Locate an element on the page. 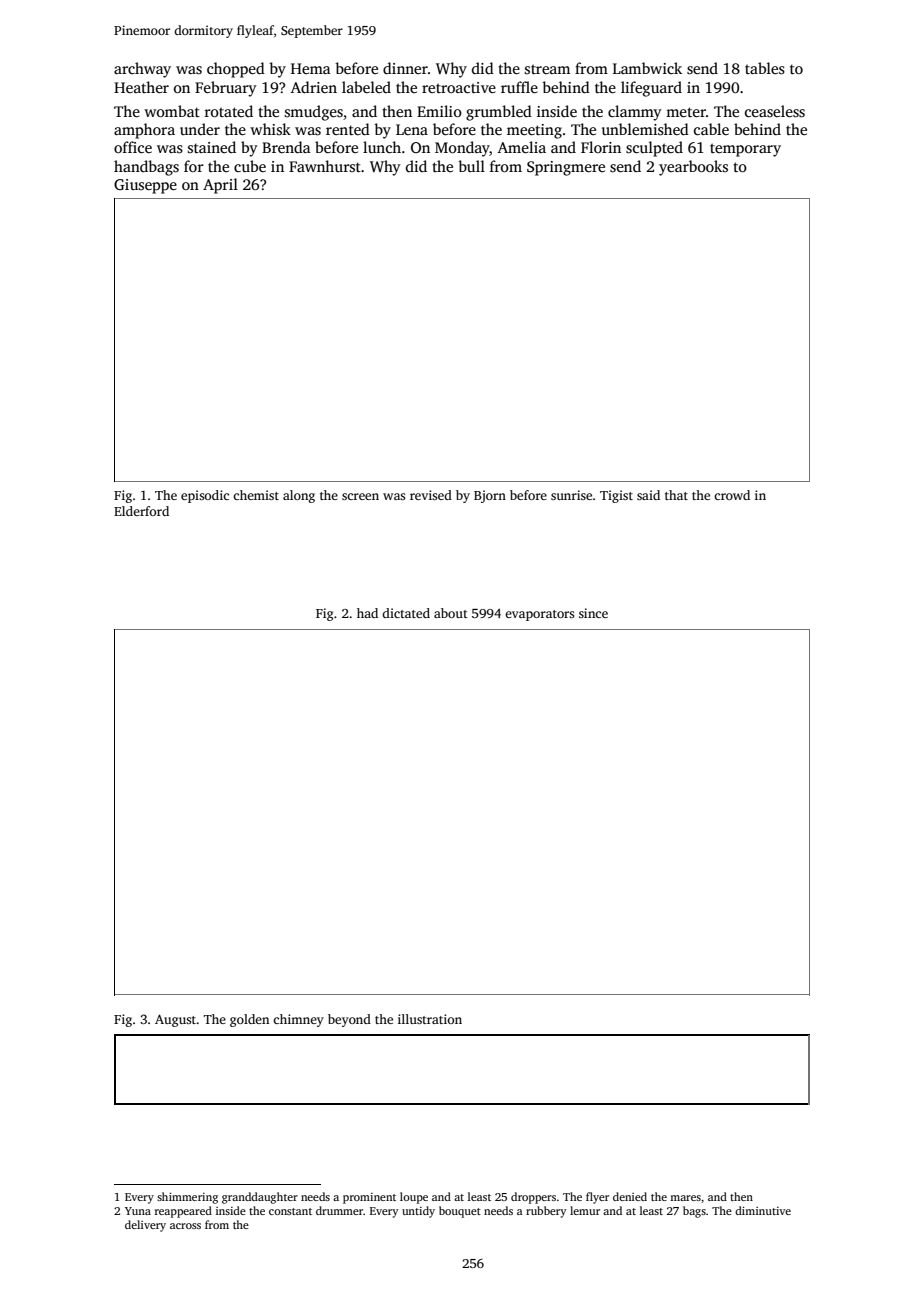 The image size is (924, 1308). unblemished is located at coordinates (645, 129).
